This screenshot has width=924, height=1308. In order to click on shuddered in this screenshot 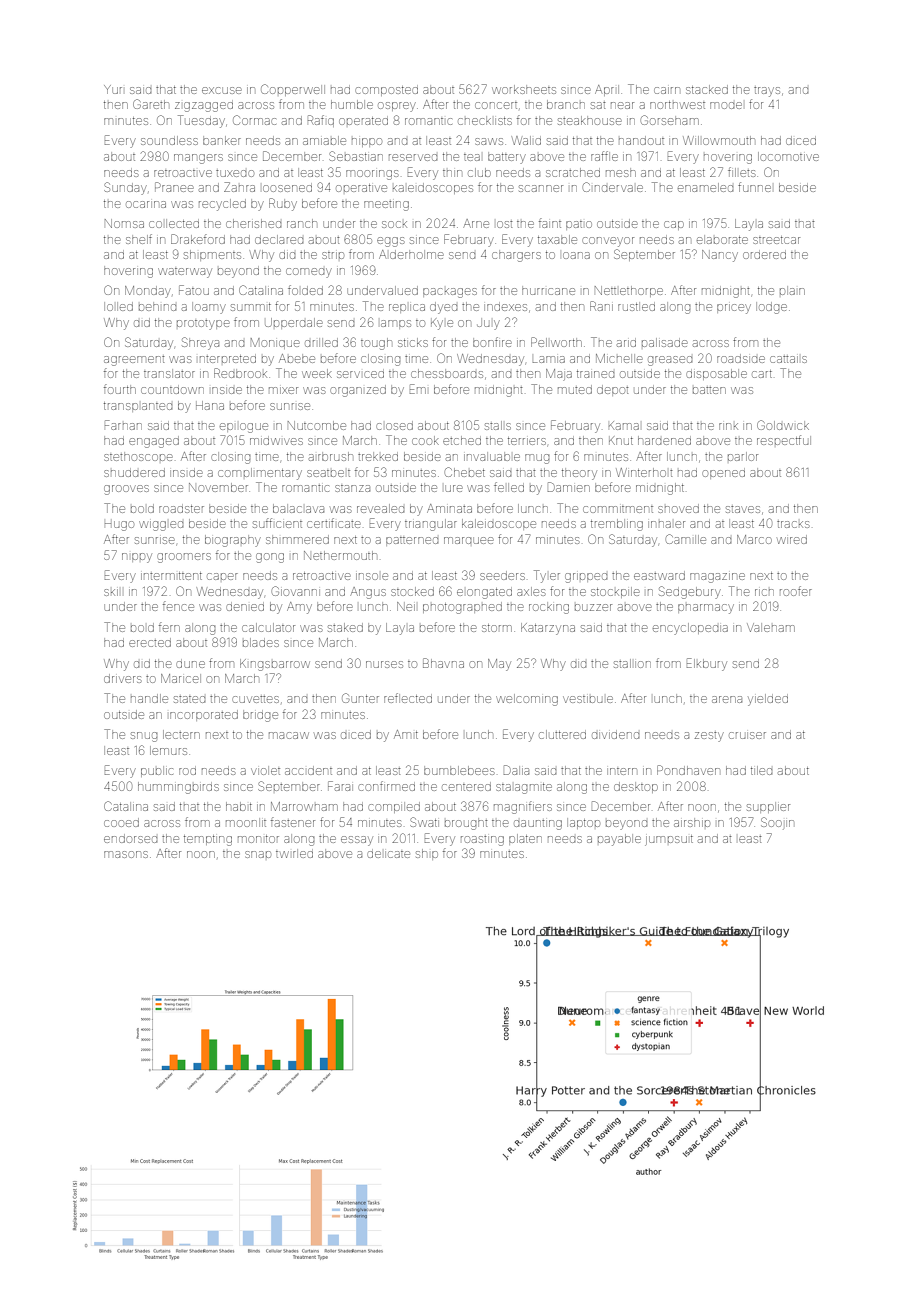, I will do `click(134, 472)`.
